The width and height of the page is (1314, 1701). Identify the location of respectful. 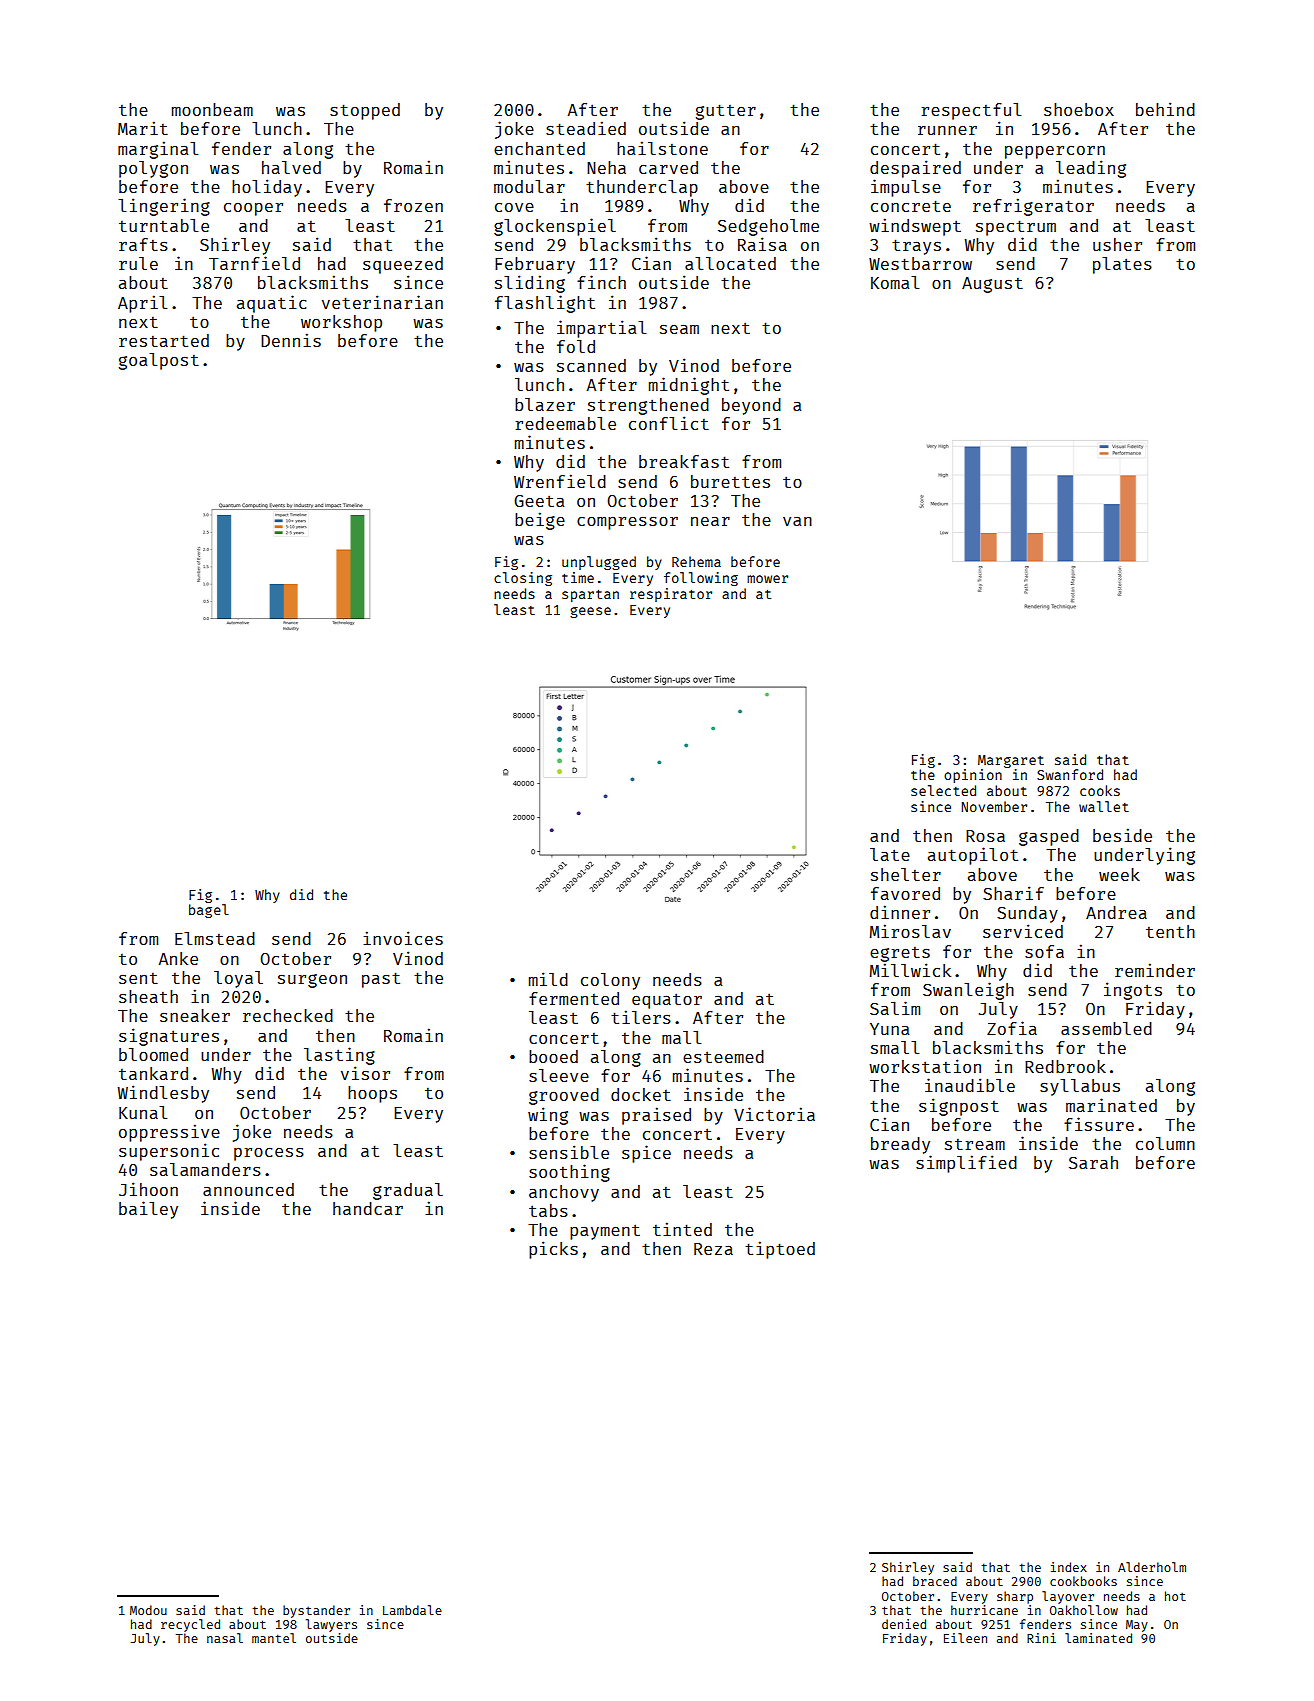
(971, 111).
